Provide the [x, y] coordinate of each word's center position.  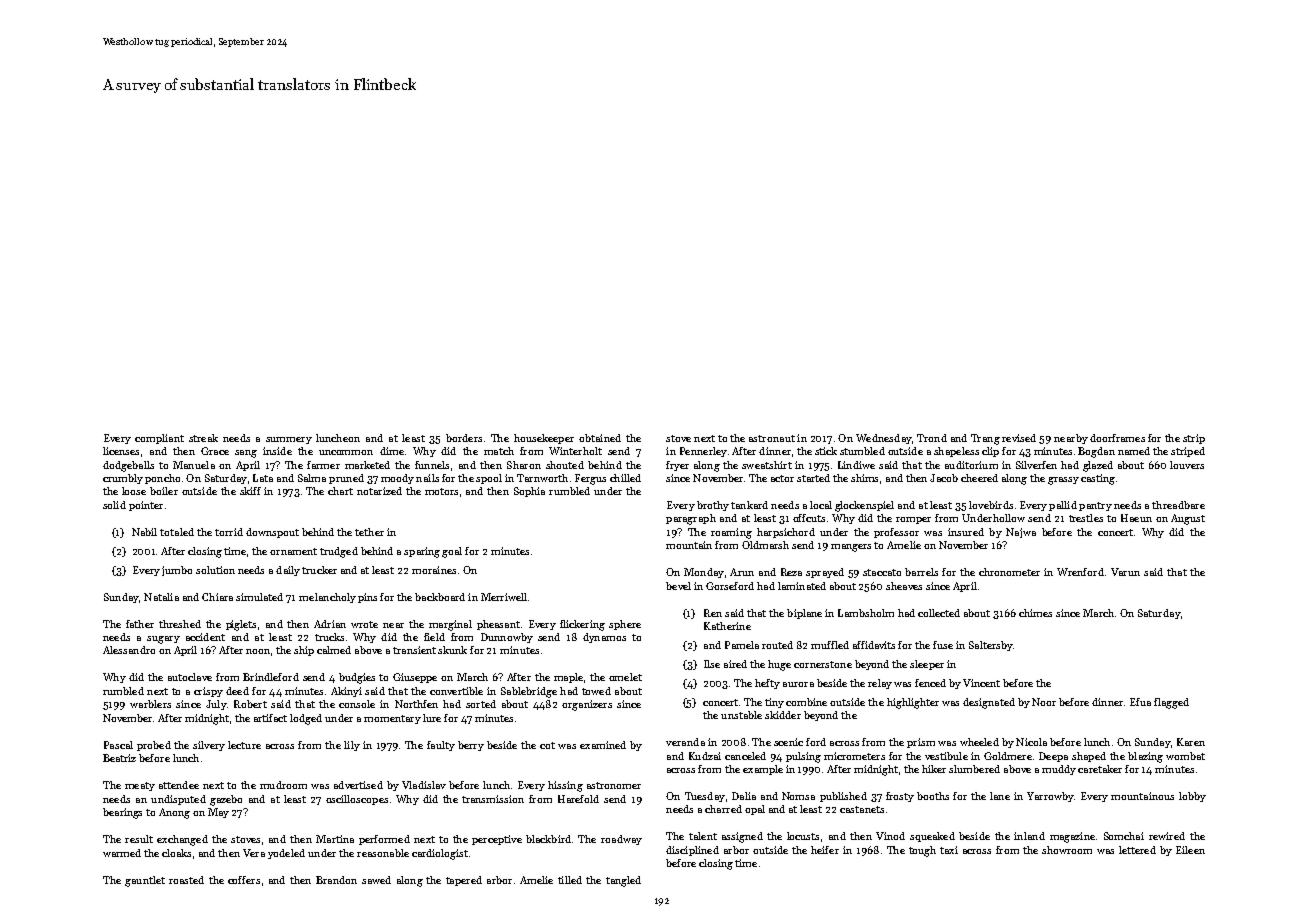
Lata [263, 478]
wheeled [979, 742]
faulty [441, 746]
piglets [241, 625]
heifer [825, 850]
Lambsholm [866, 613]
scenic [788, 742]
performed [384, 840]
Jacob [944, 478]
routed [777, 645]
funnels [432, 465]
